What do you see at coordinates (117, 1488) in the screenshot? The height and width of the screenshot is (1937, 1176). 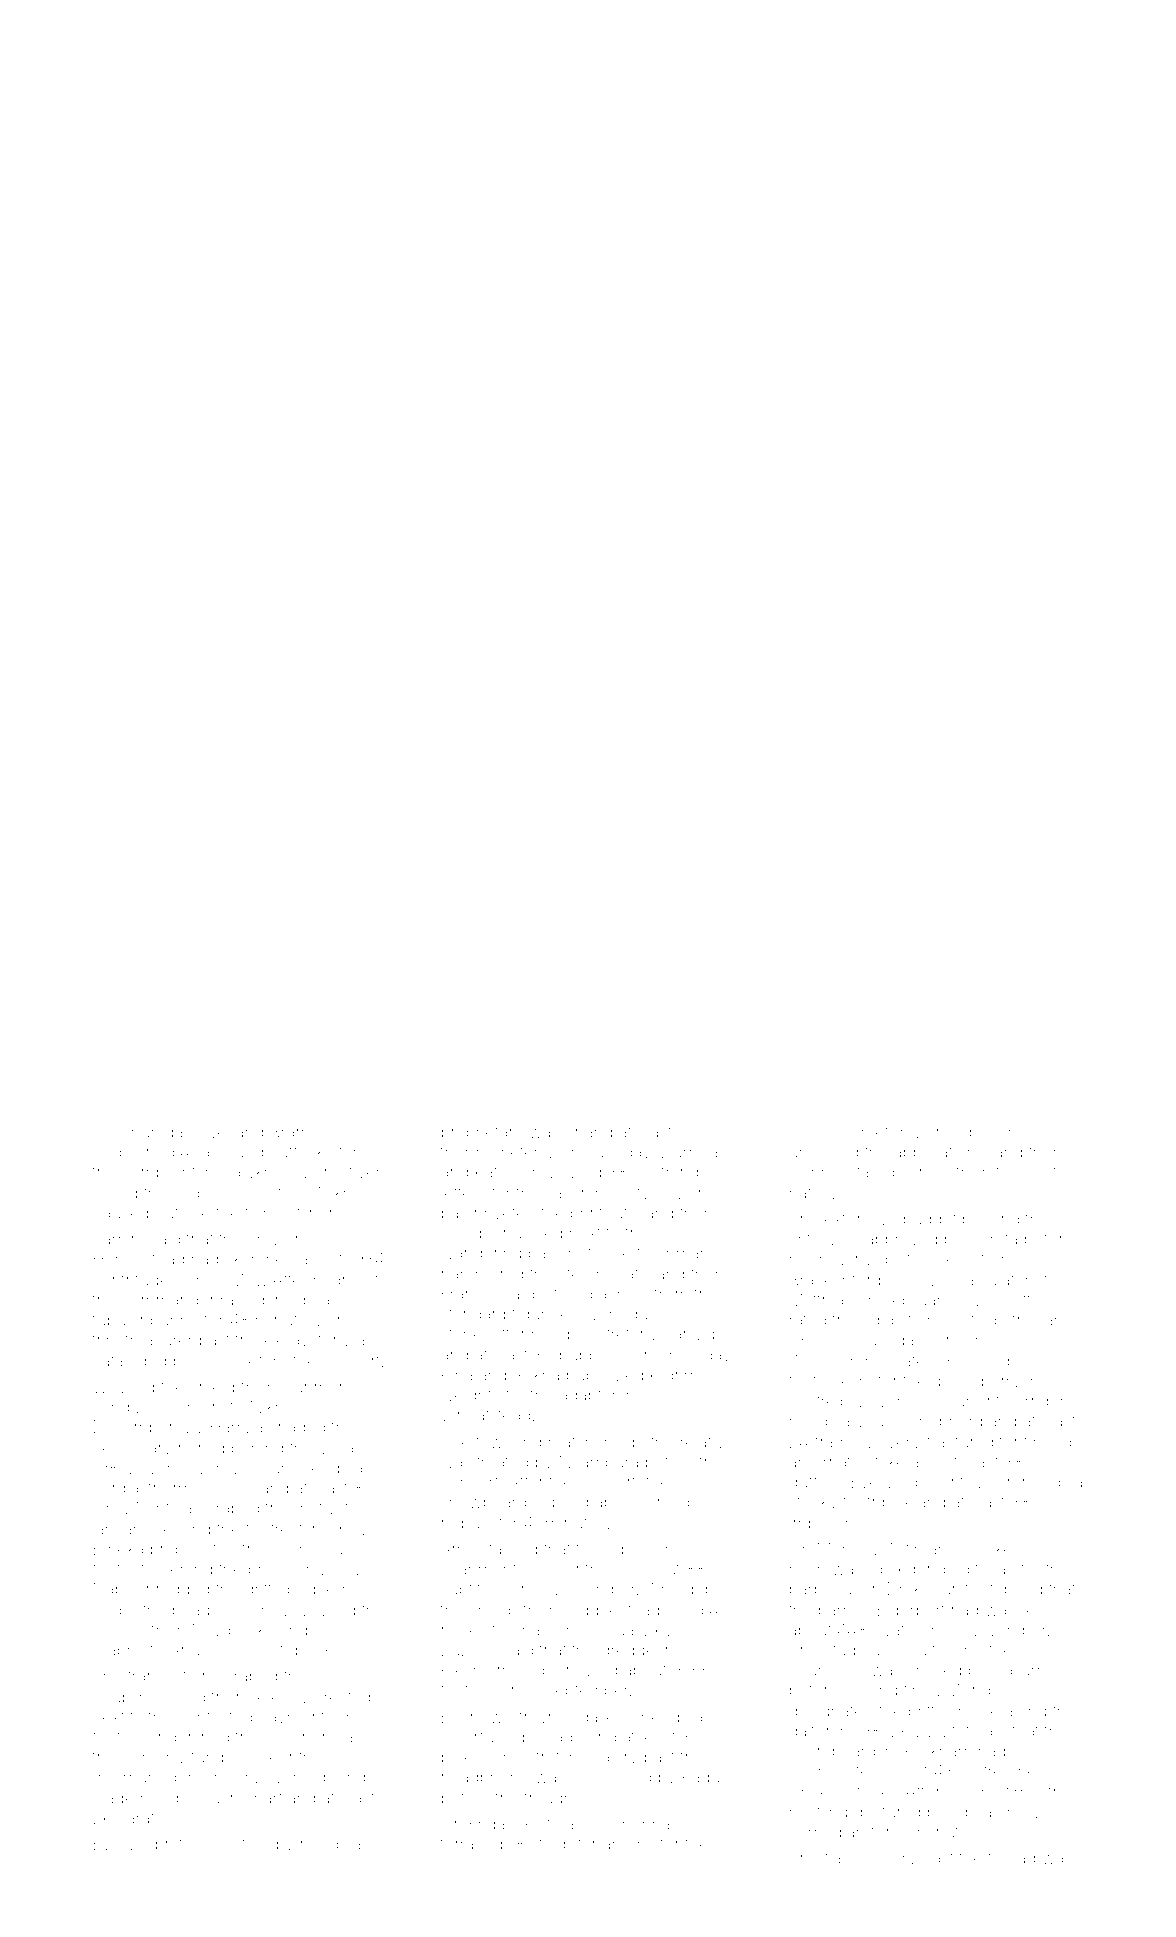 I see `cordial` at bounding box center [117, 1488].
